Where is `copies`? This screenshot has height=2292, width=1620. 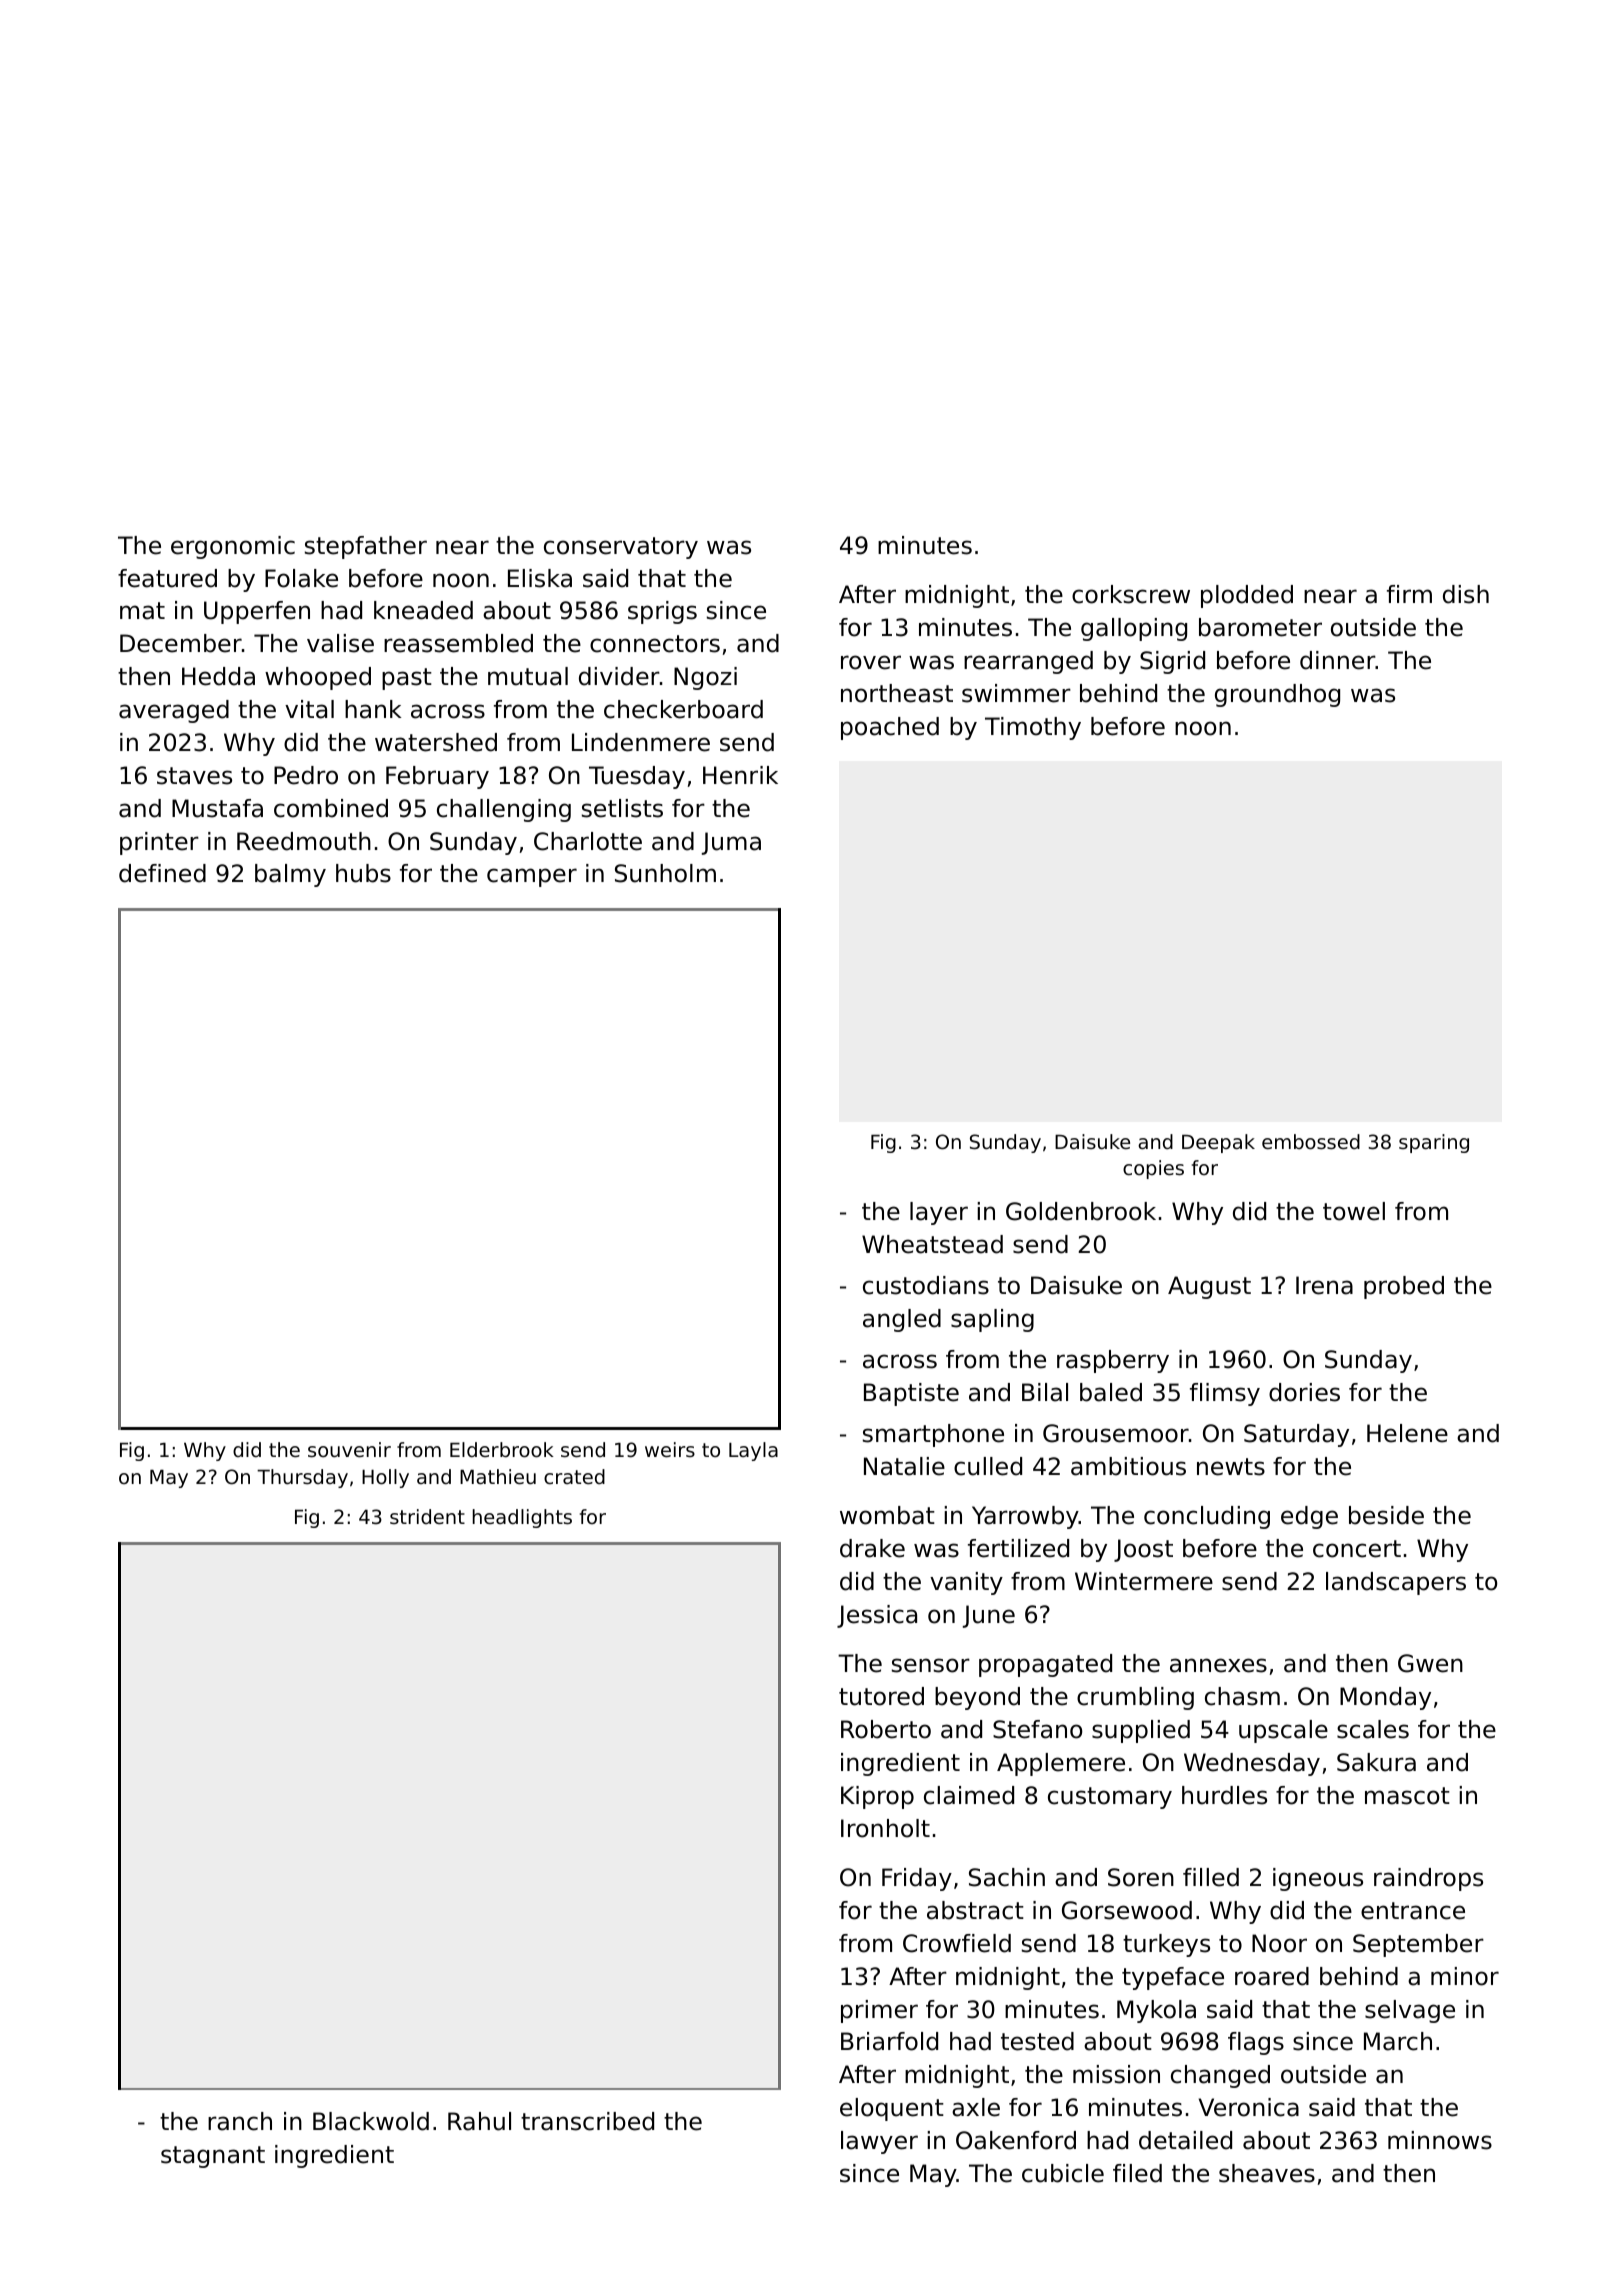
copies is located at coordinates (1153, 1169).
